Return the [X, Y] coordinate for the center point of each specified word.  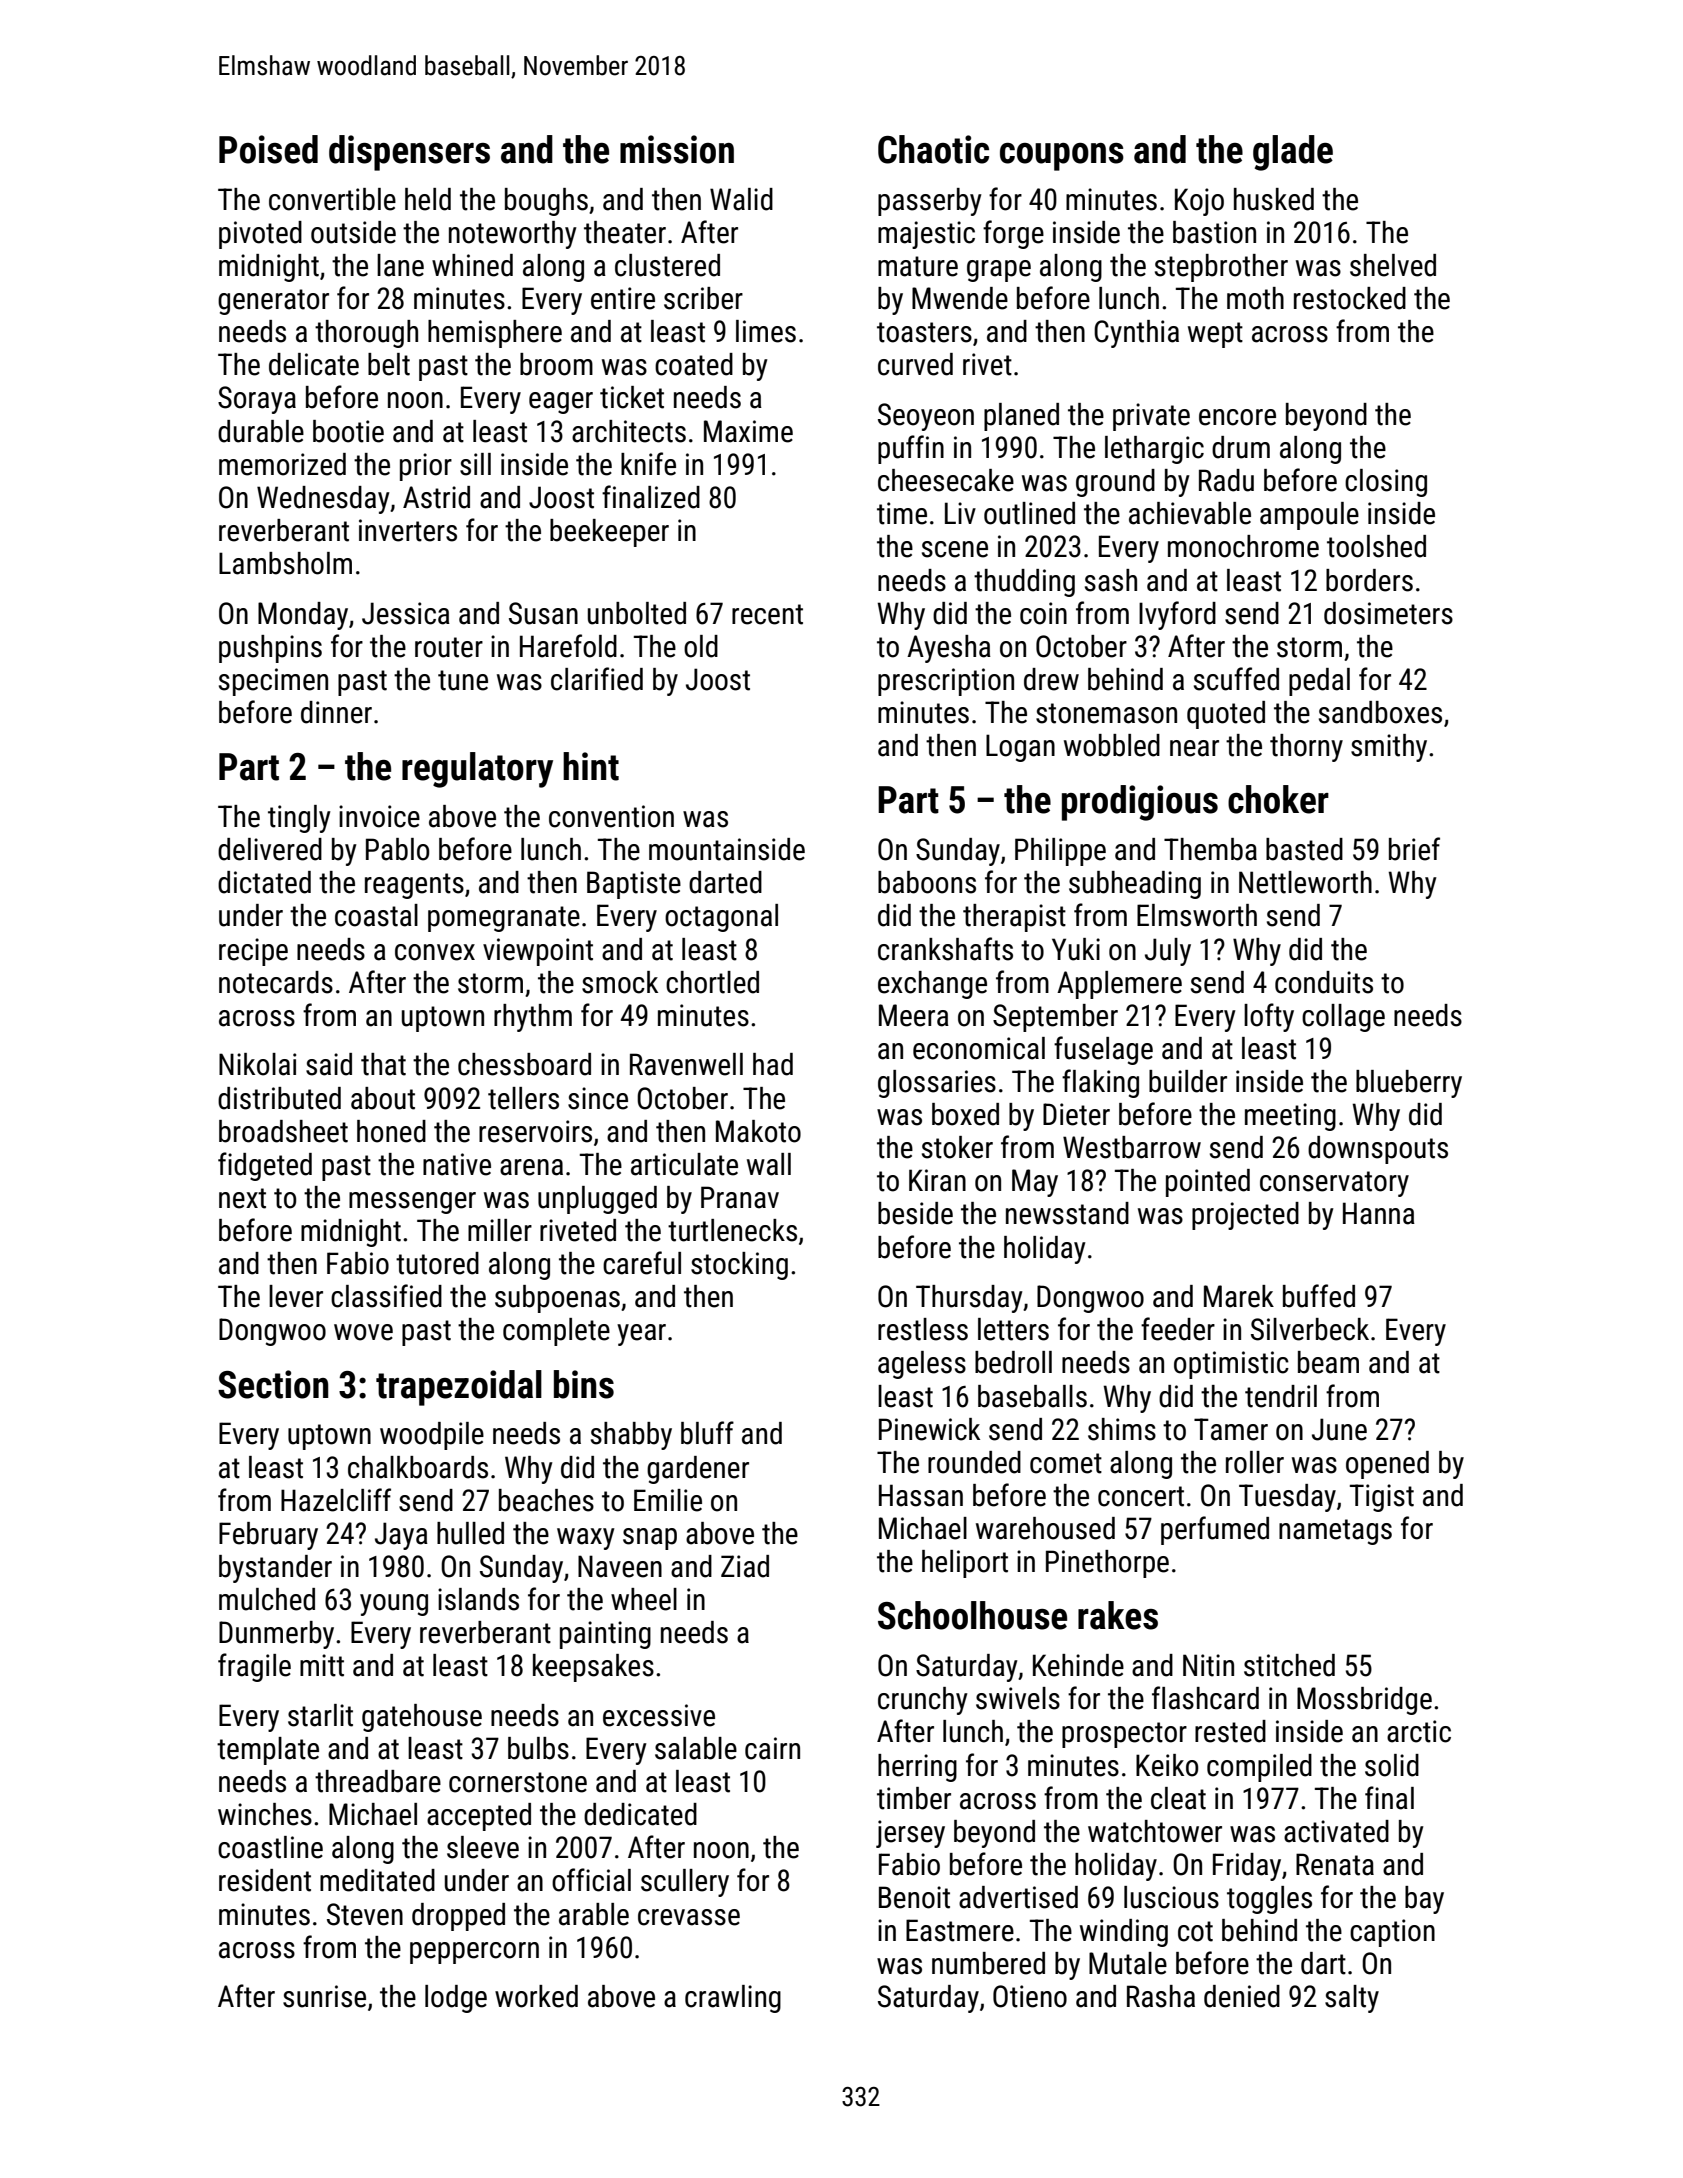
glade [1293, 153]
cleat [1178, 1798]
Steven [365, 1914]
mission [677, 149]
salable [696, 1748]
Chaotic [933, 149]
